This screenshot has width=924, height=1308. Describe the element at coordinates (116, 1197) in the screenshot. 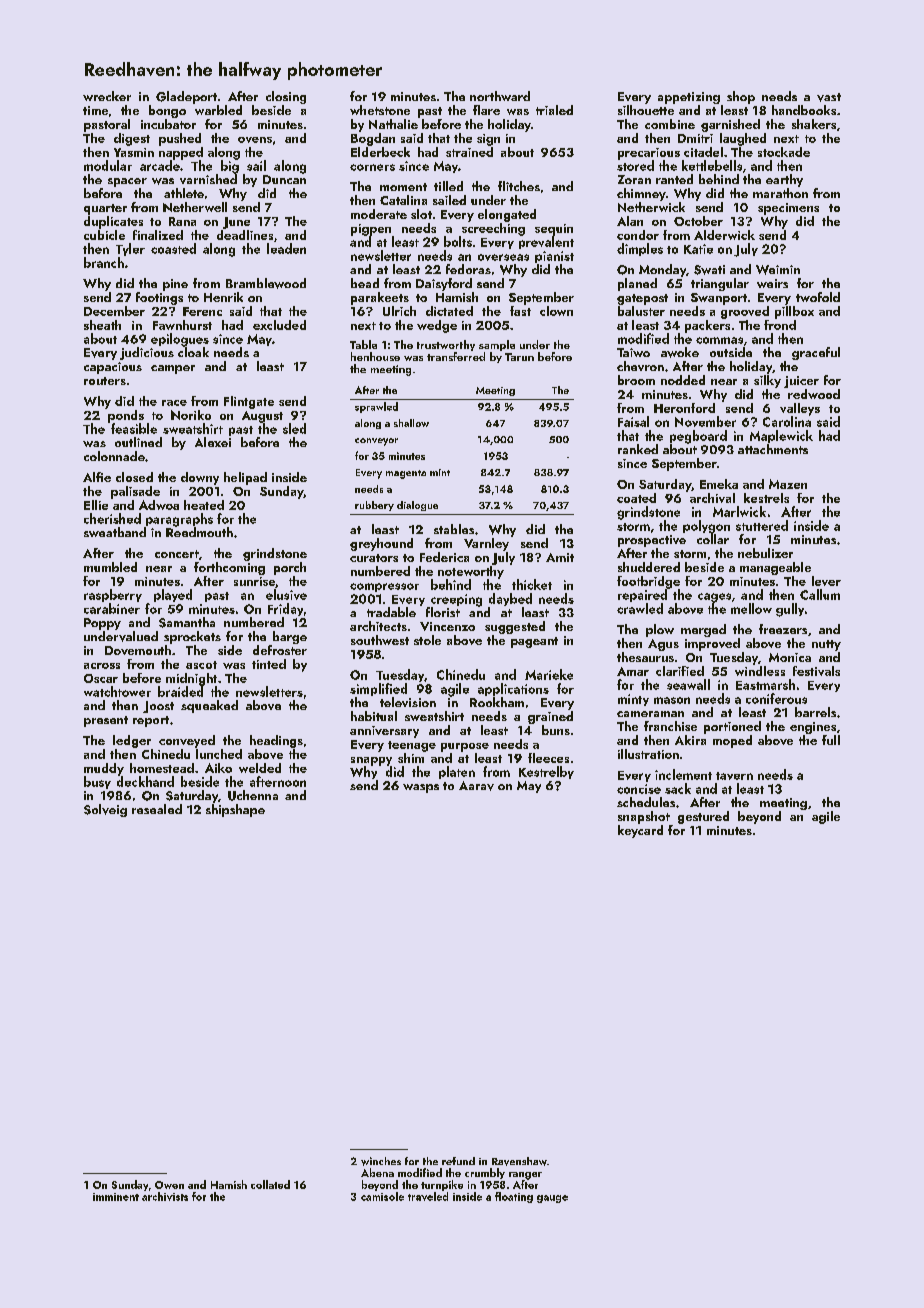

I see `imminent` at that location.
